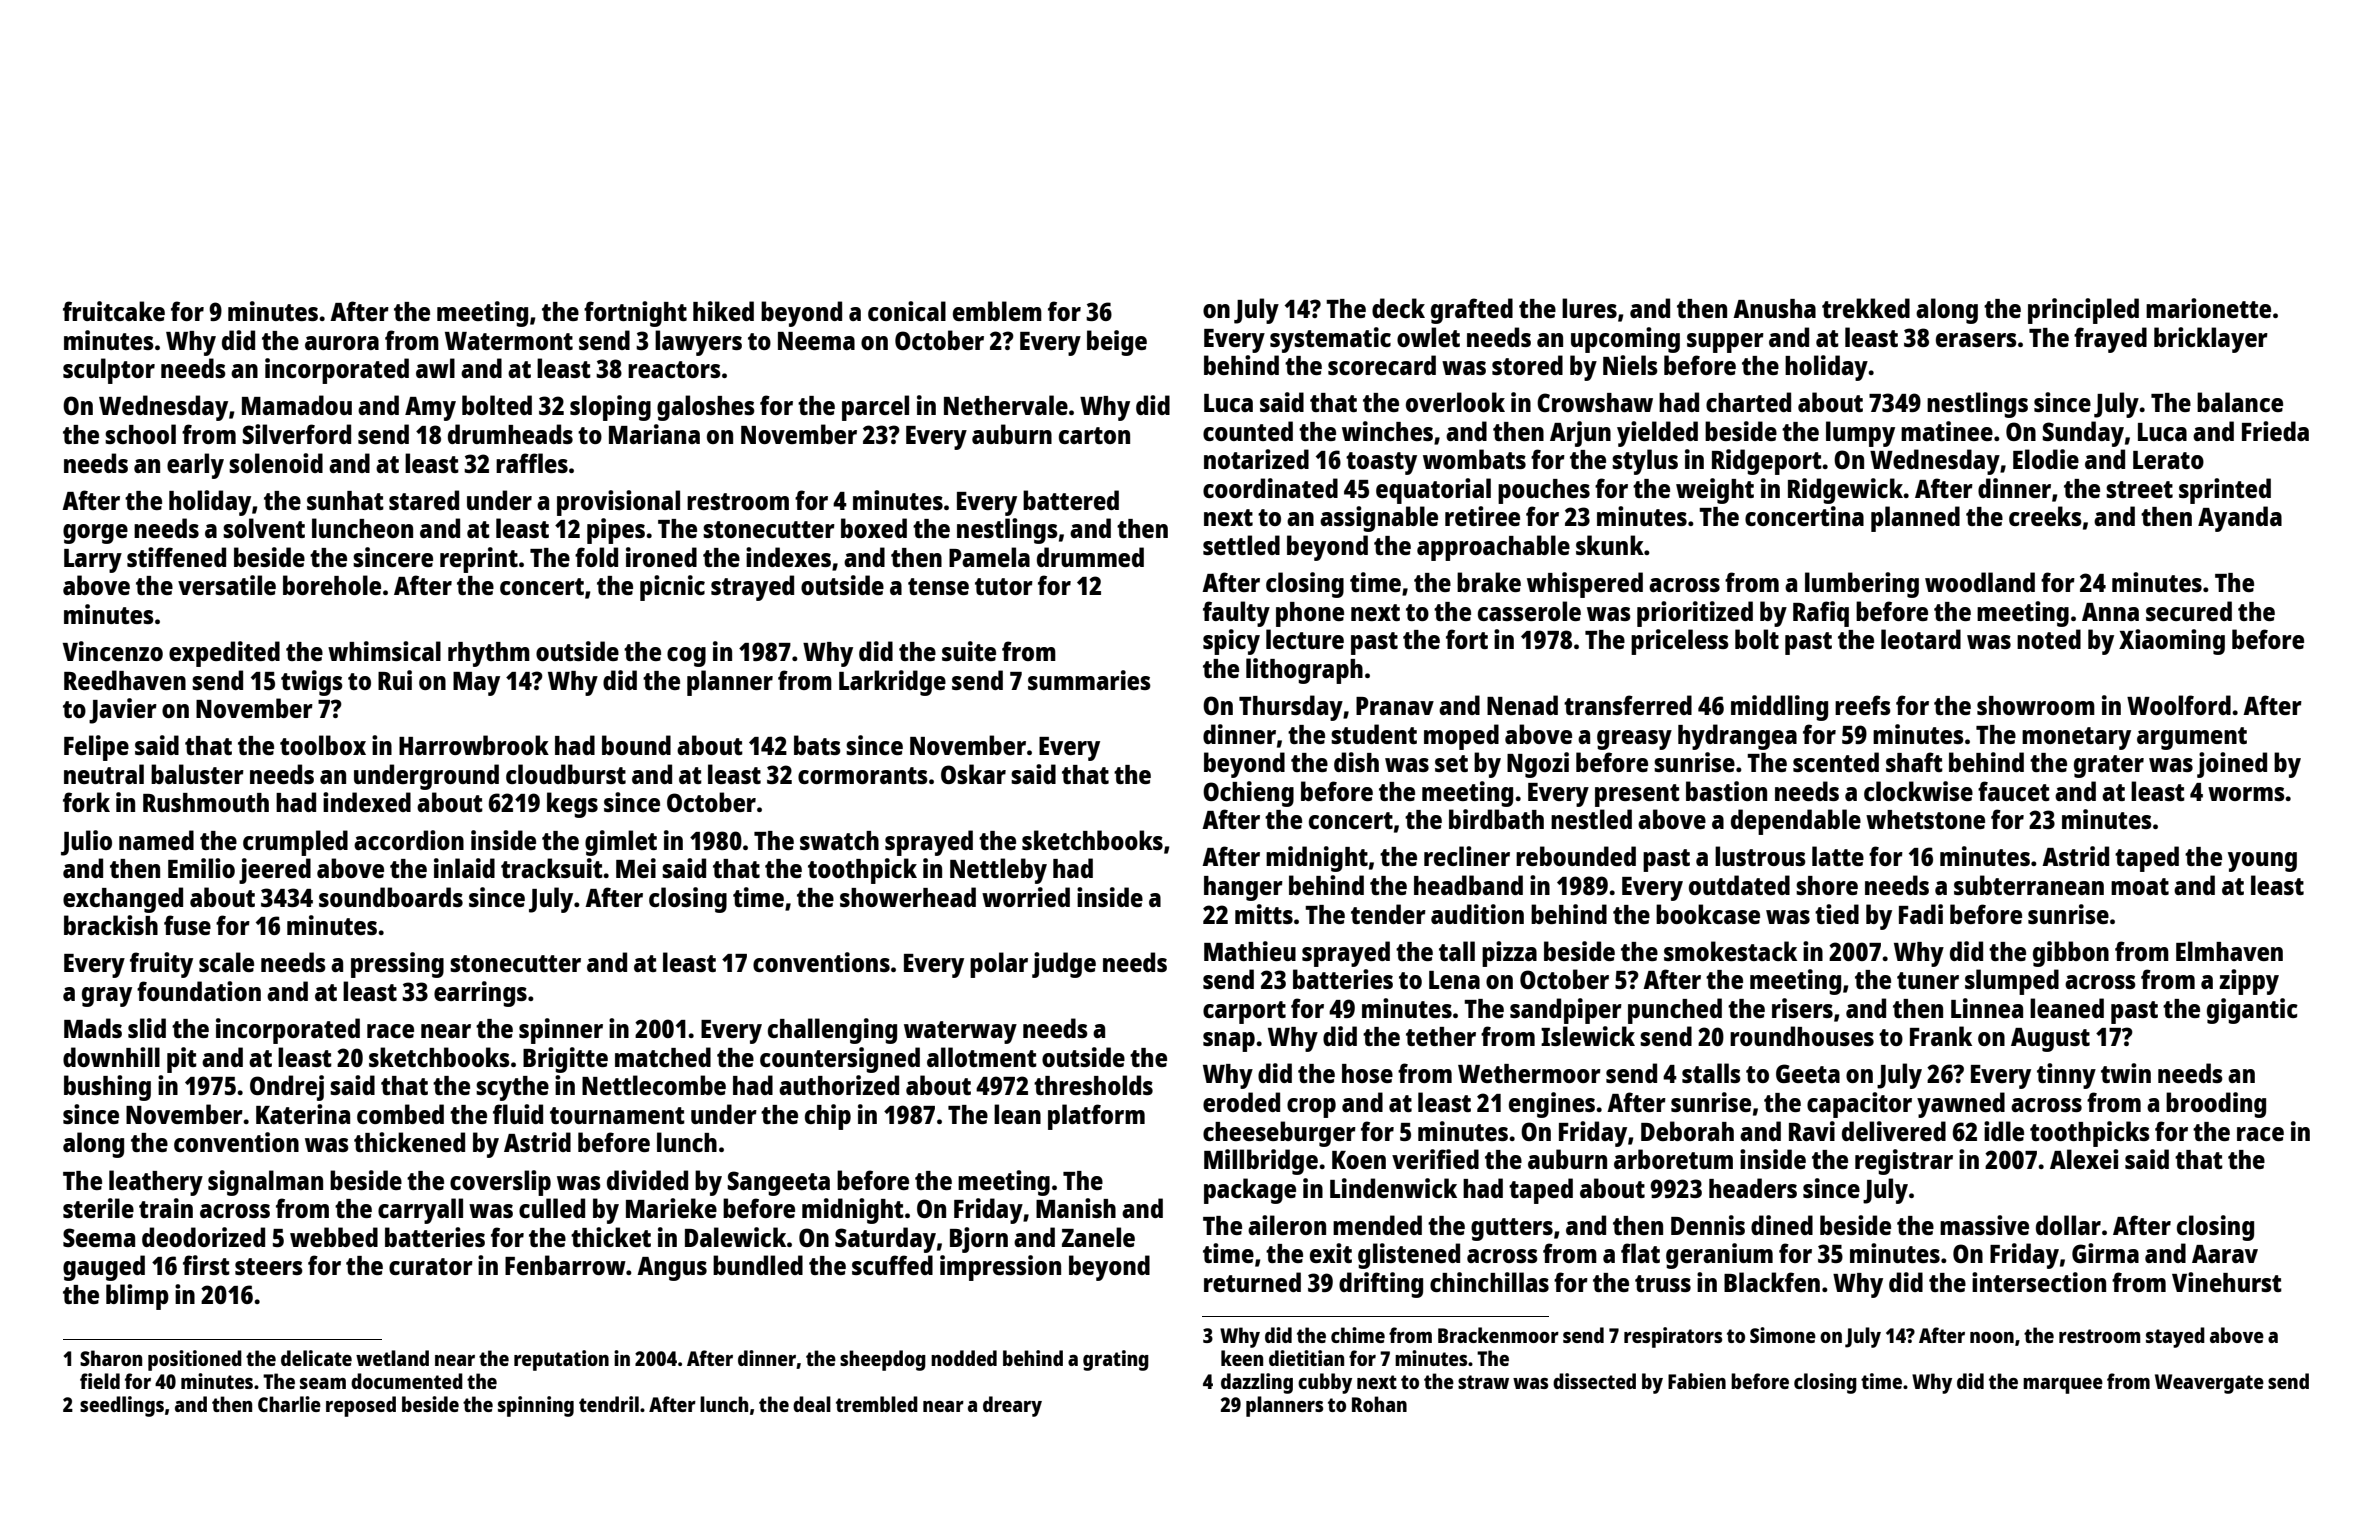 This image has width=2380, height=1540. Describe the element at coordinates (1441, 1036) in the image. I see `tether` at that location.
